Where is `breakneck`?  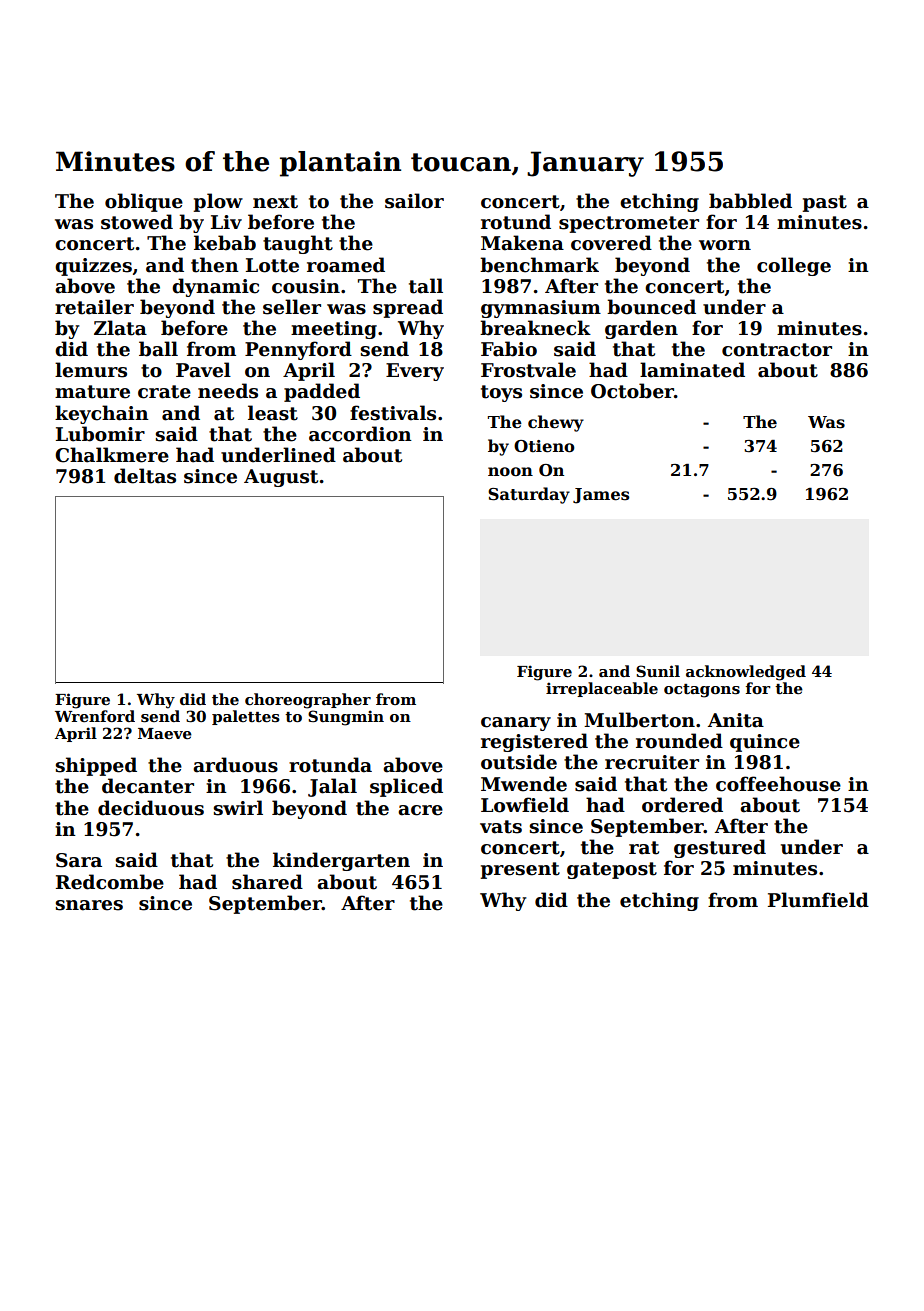 breakneck is located at coordinates (535, 328).
